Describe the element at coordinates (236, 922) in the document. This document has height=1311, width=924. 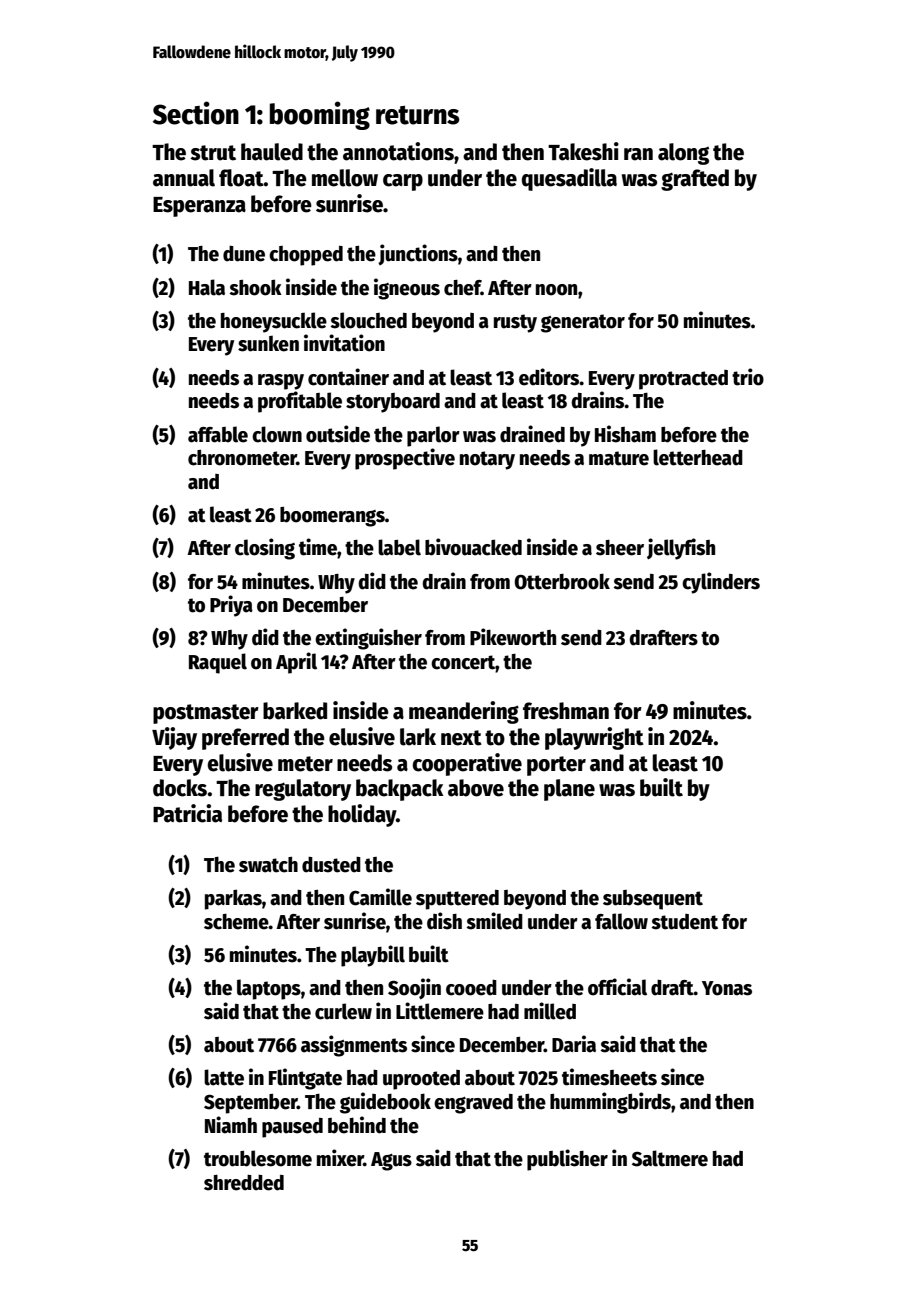
I see `scheme` at that location.
